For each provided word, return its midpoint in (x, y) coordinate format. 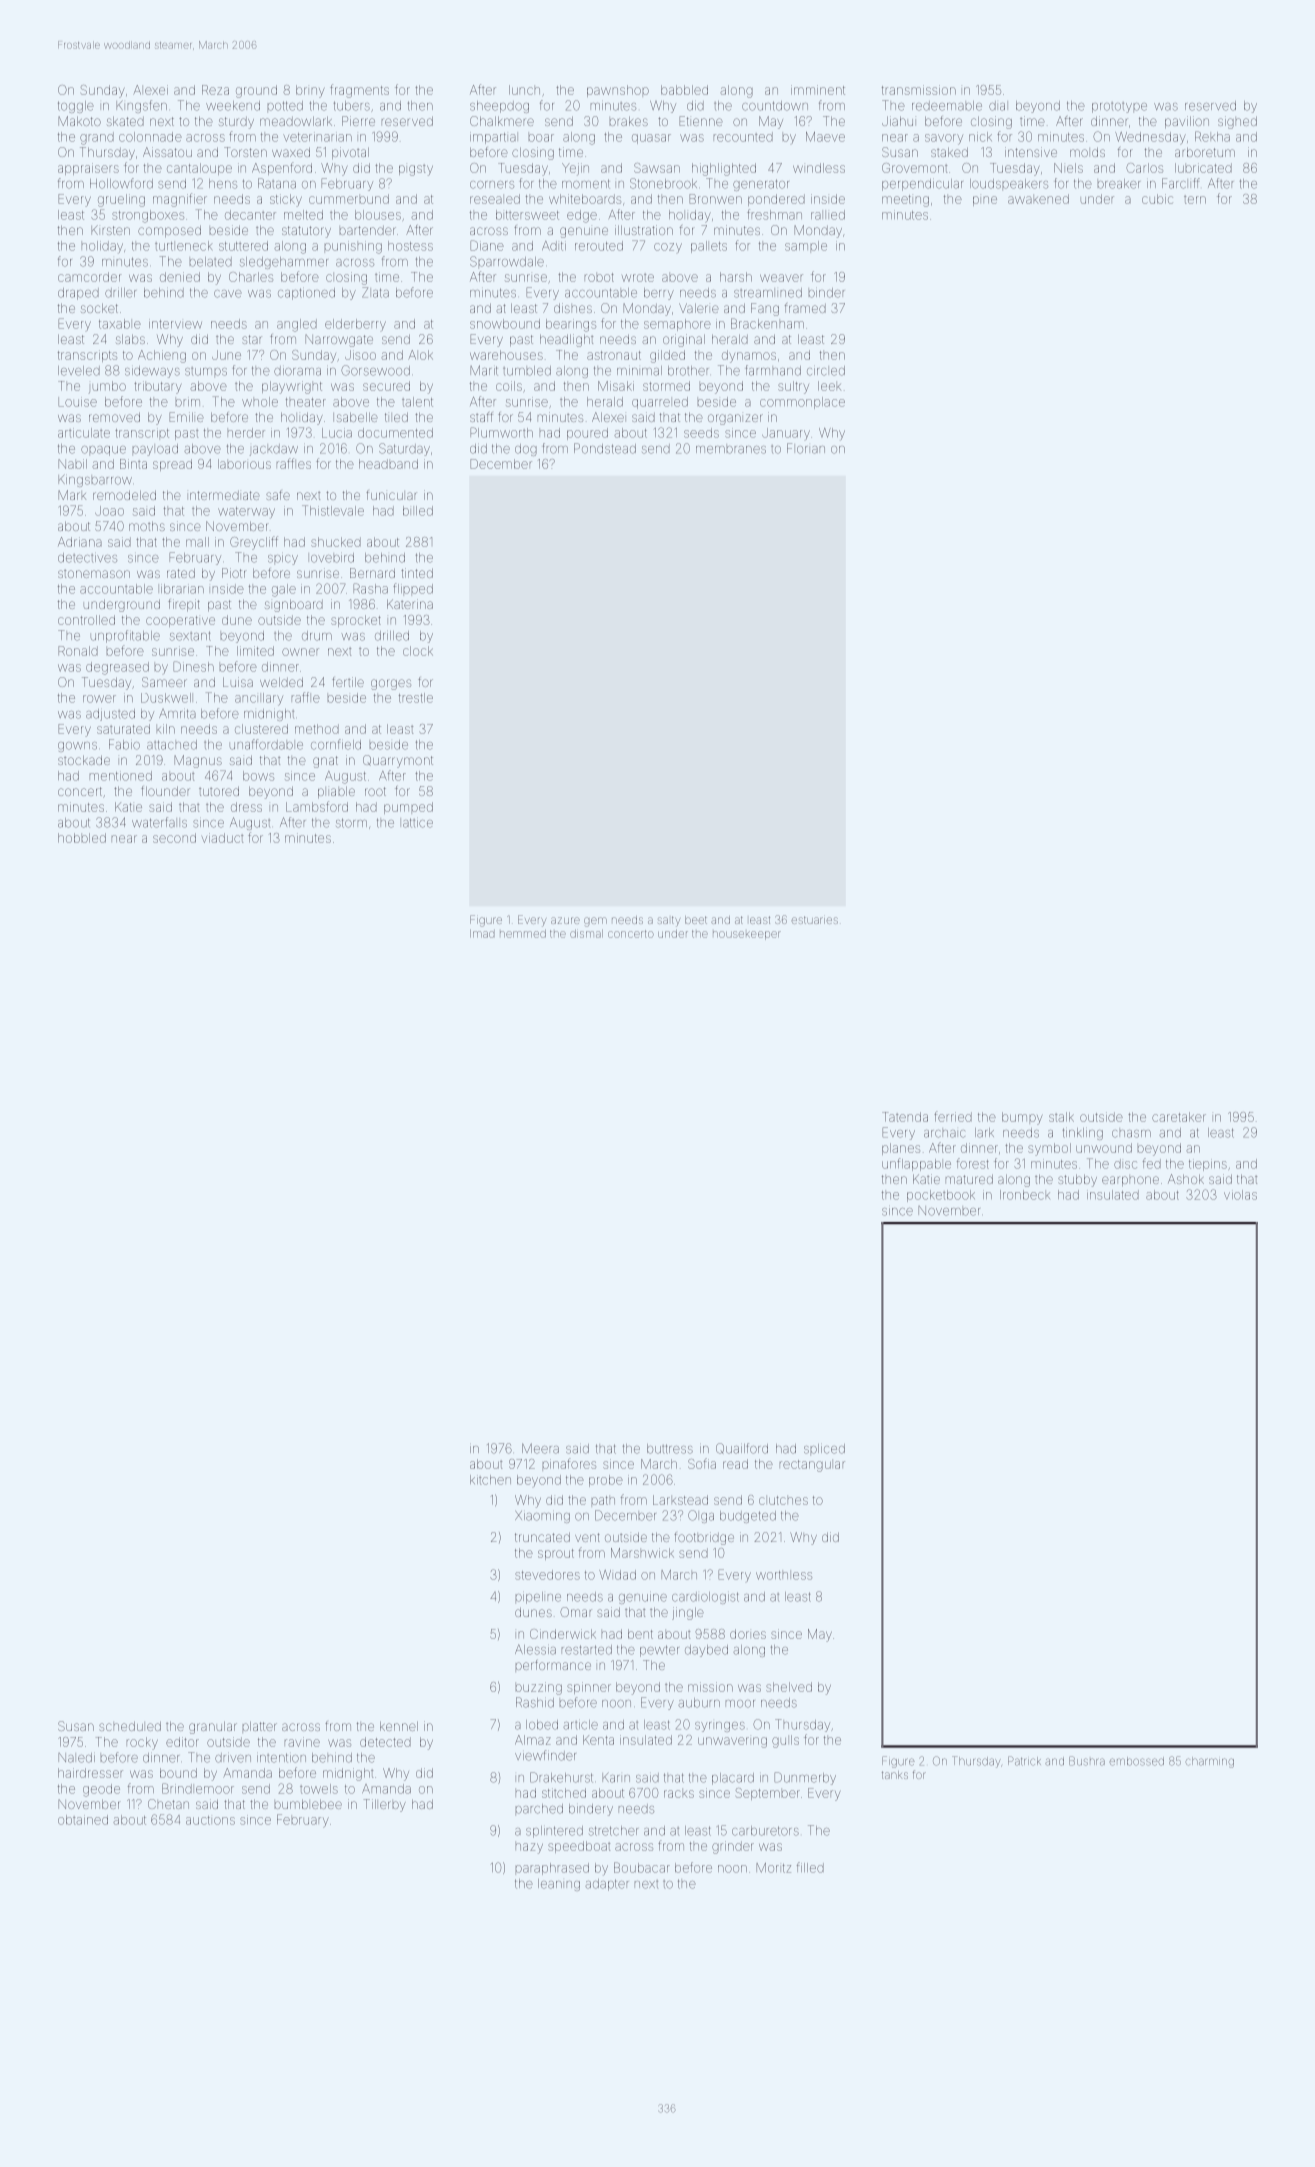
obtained (83, 1820)
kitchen (490, 1480)
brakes (629, 121)
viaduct (222, 838)
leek (829, 386)
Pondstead (605, 448)
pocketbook (941, 1196)
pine (985, 201)
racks (679, 1794)
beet (696, 920)
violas (1240, 1195)
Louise (78, 402)
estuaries (815, 920)
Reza (215, 90)
